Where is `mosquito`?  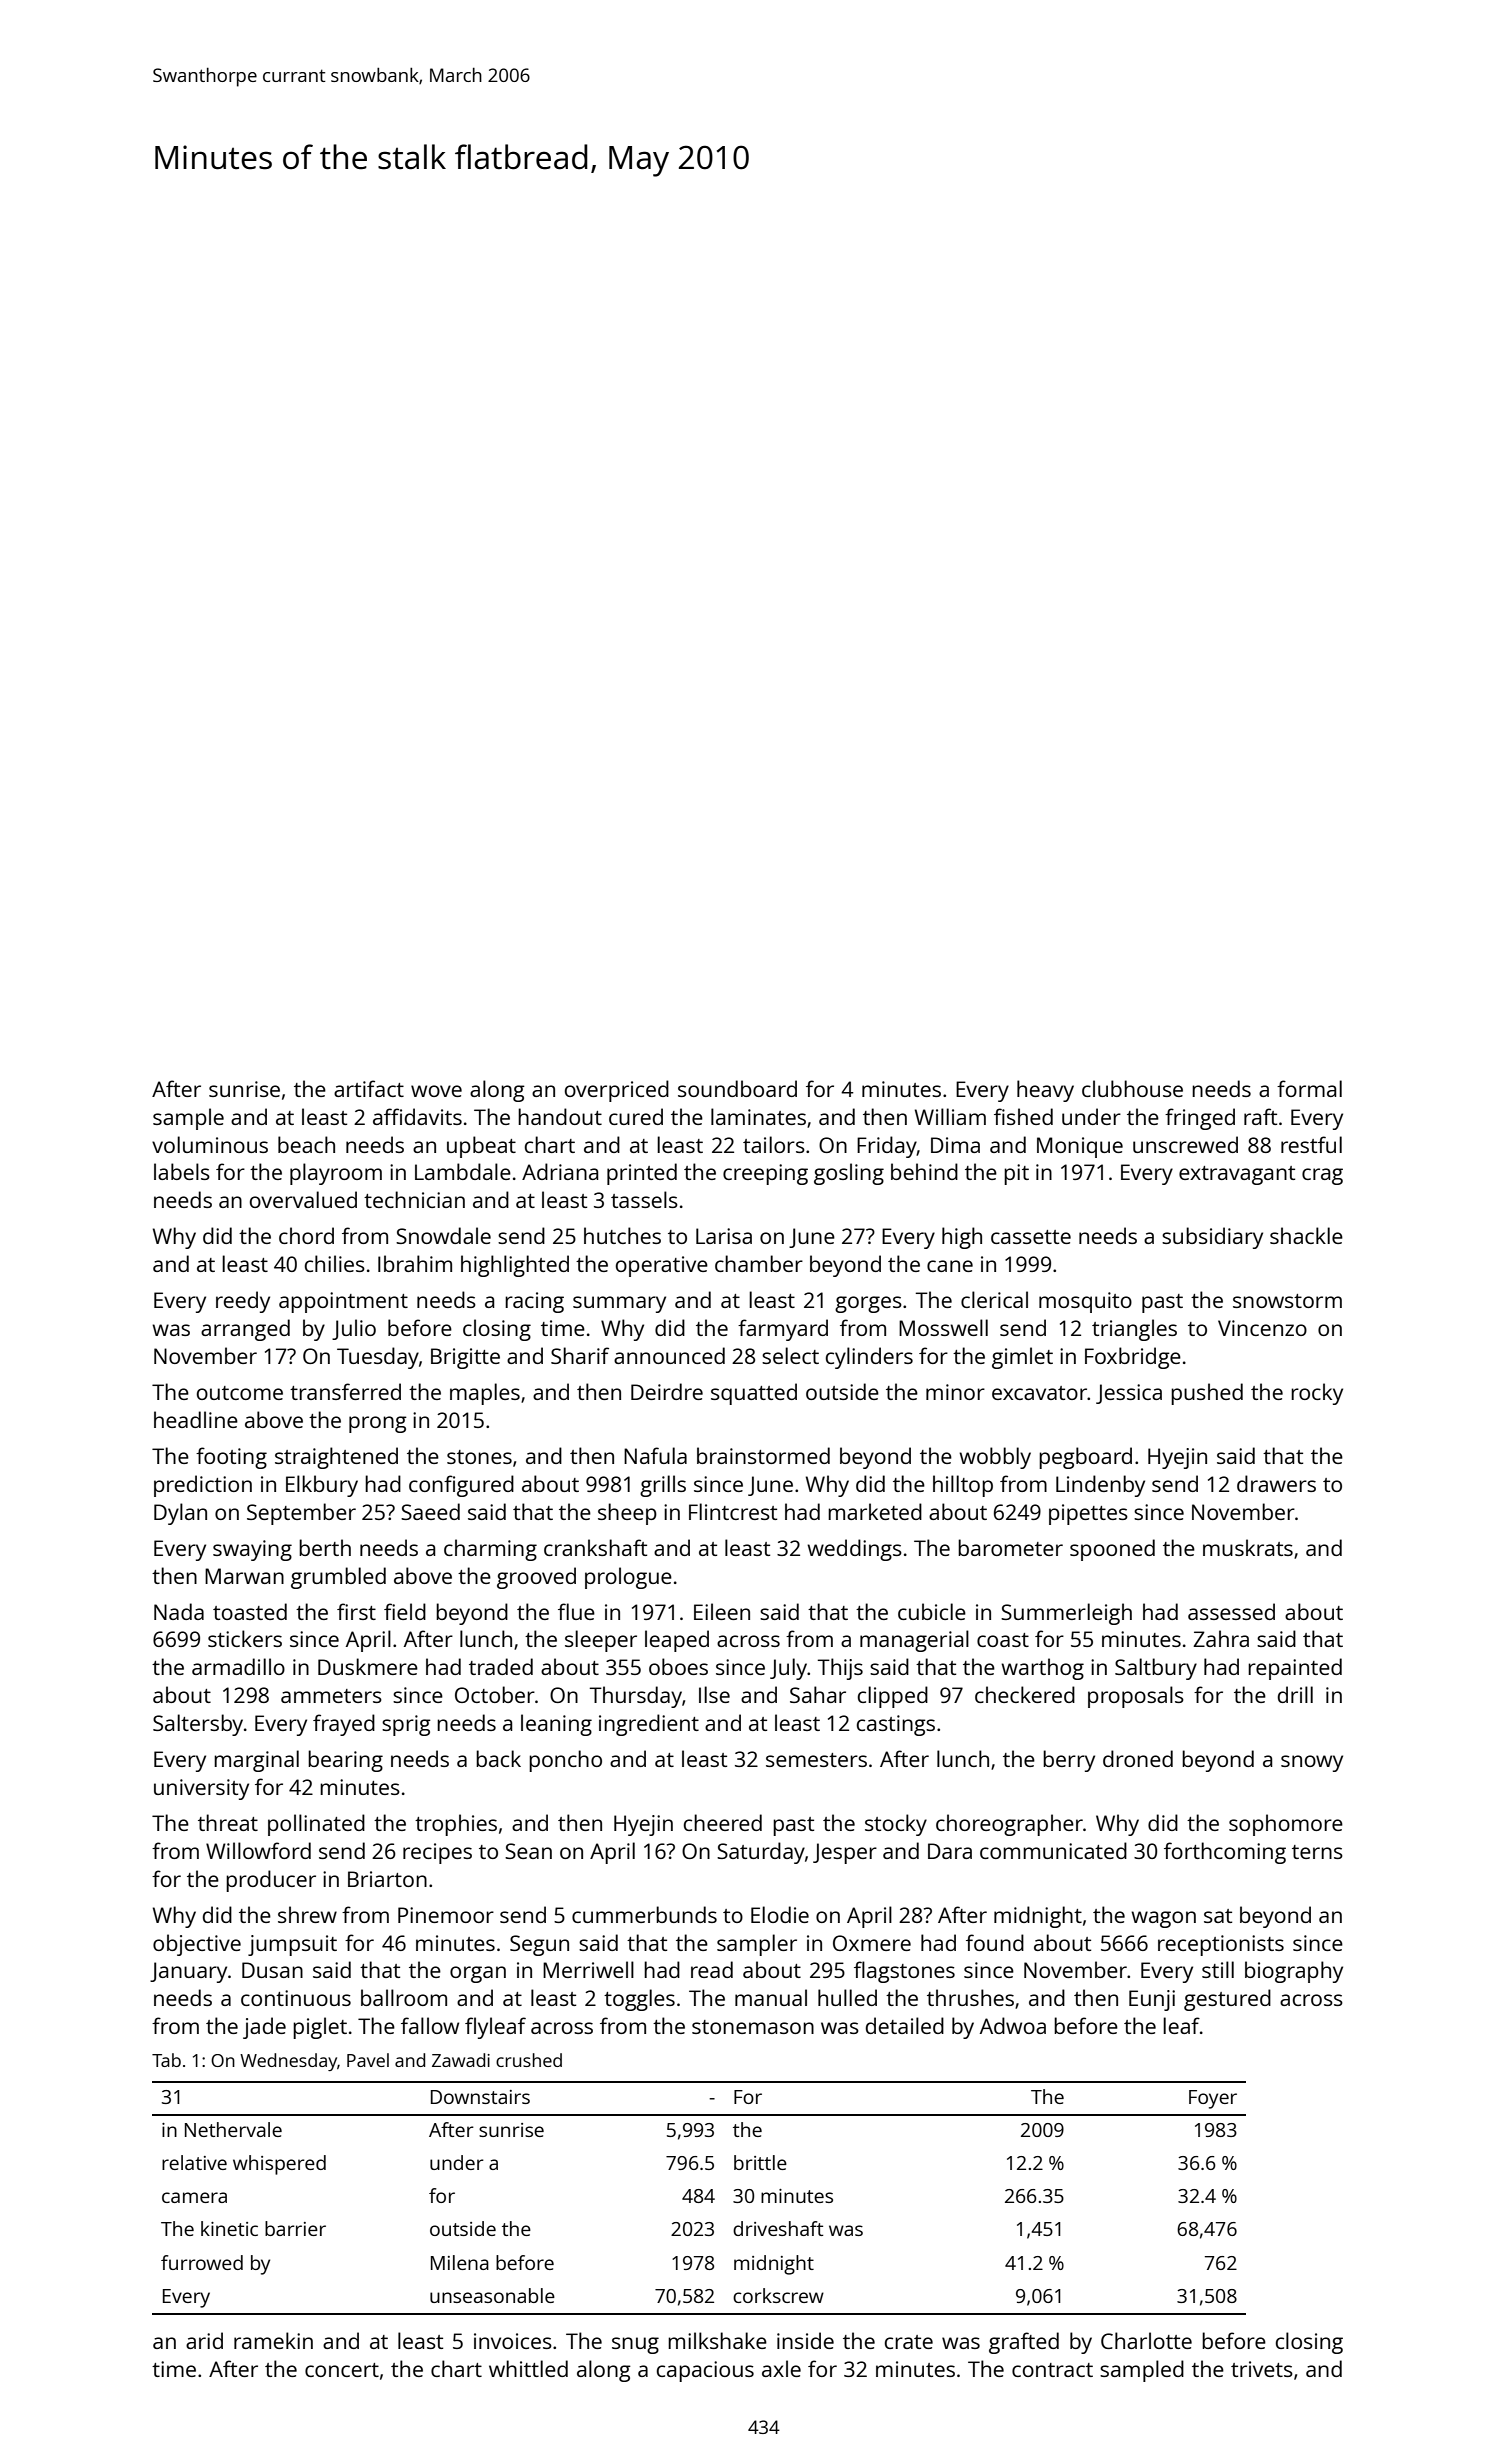 mosquito is located at coordinates (1085, 1302).
